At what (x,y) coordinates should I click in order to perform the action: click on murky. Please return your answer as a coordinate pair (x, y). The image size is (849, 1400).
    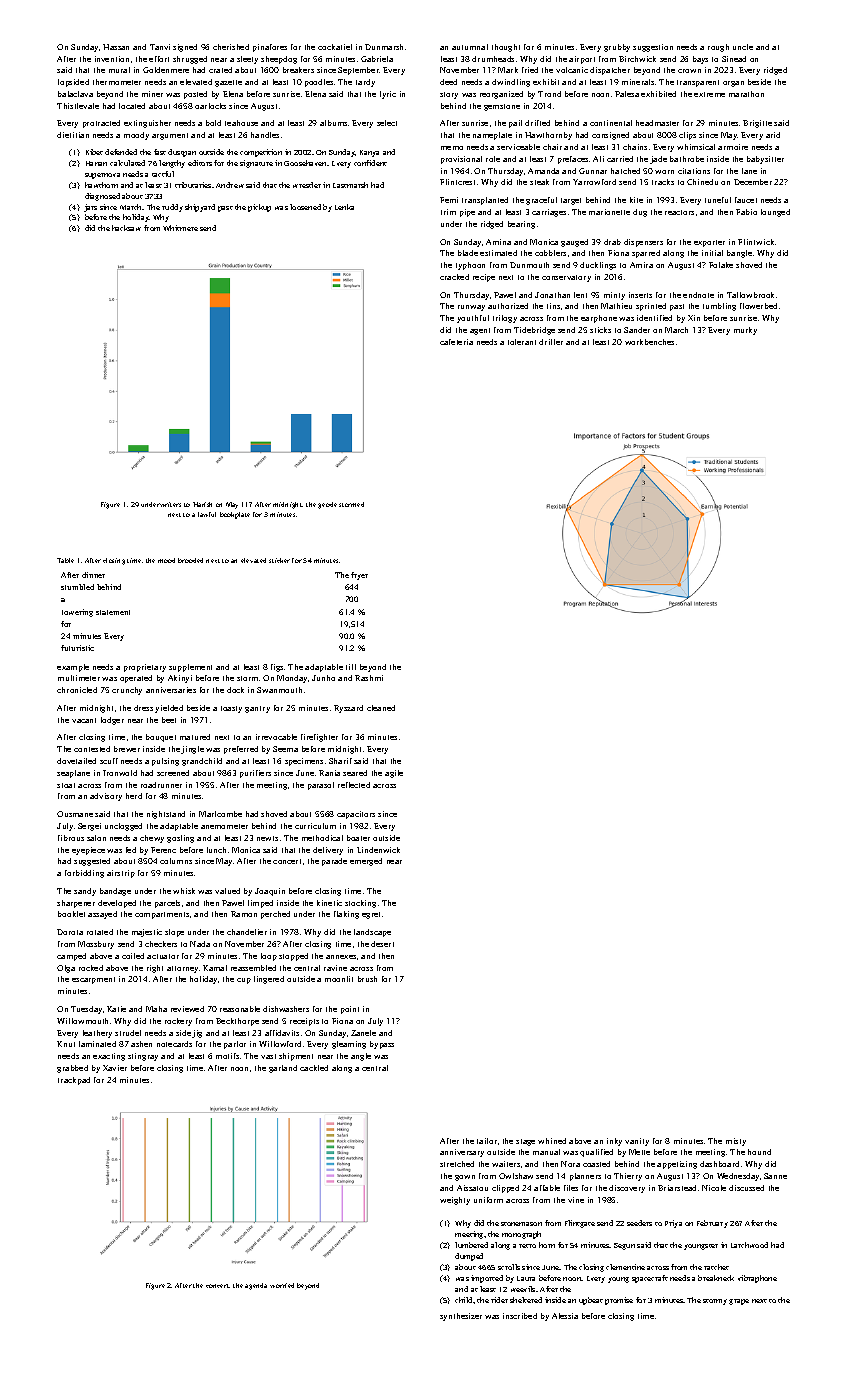
    Looking at the image, I should click on (745, 331).
